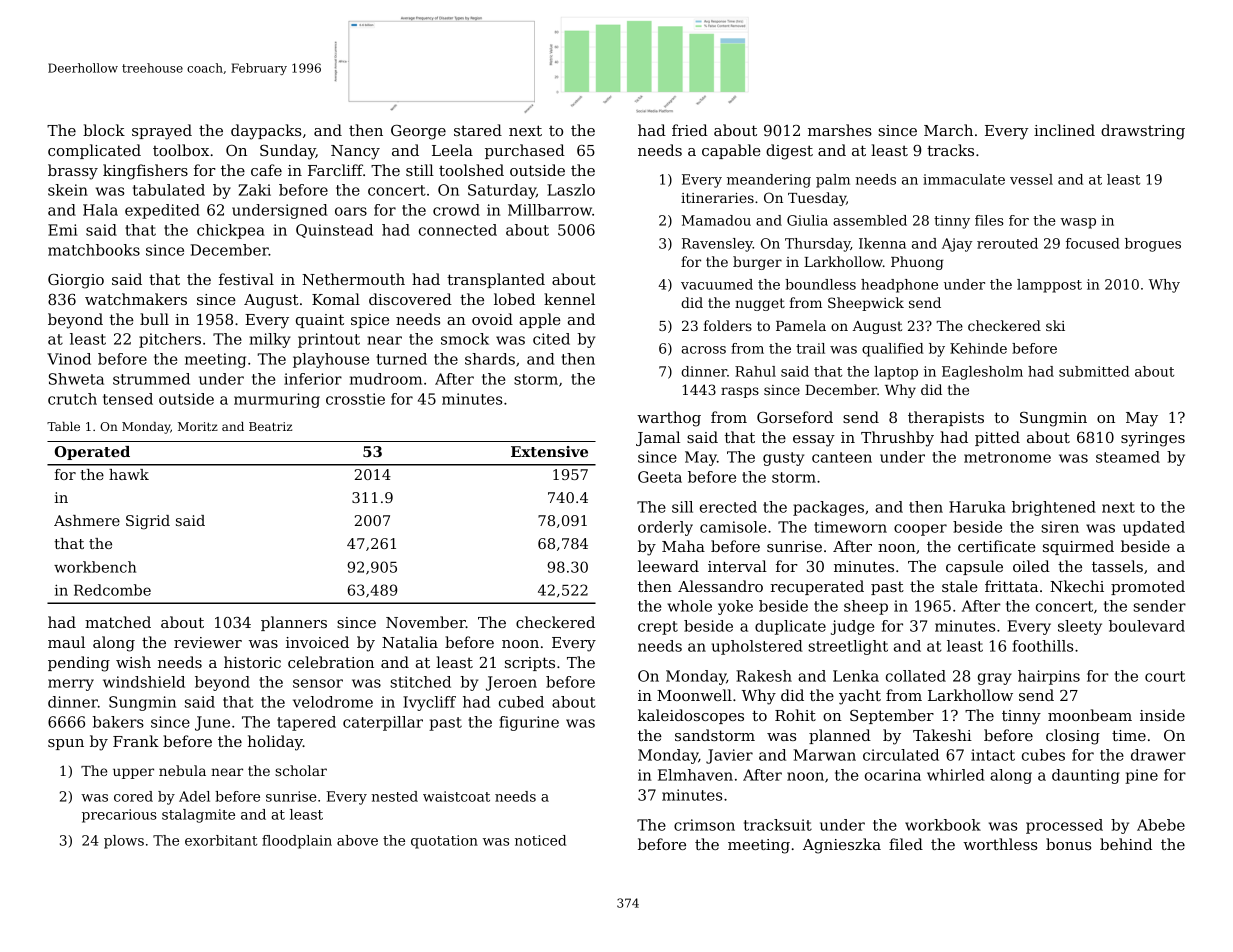 Image resolution: width=1233 pixels, height=952 pixels. Describe the element at coordinates (124, 842) in the screenshot. I see `plows` at that location.
